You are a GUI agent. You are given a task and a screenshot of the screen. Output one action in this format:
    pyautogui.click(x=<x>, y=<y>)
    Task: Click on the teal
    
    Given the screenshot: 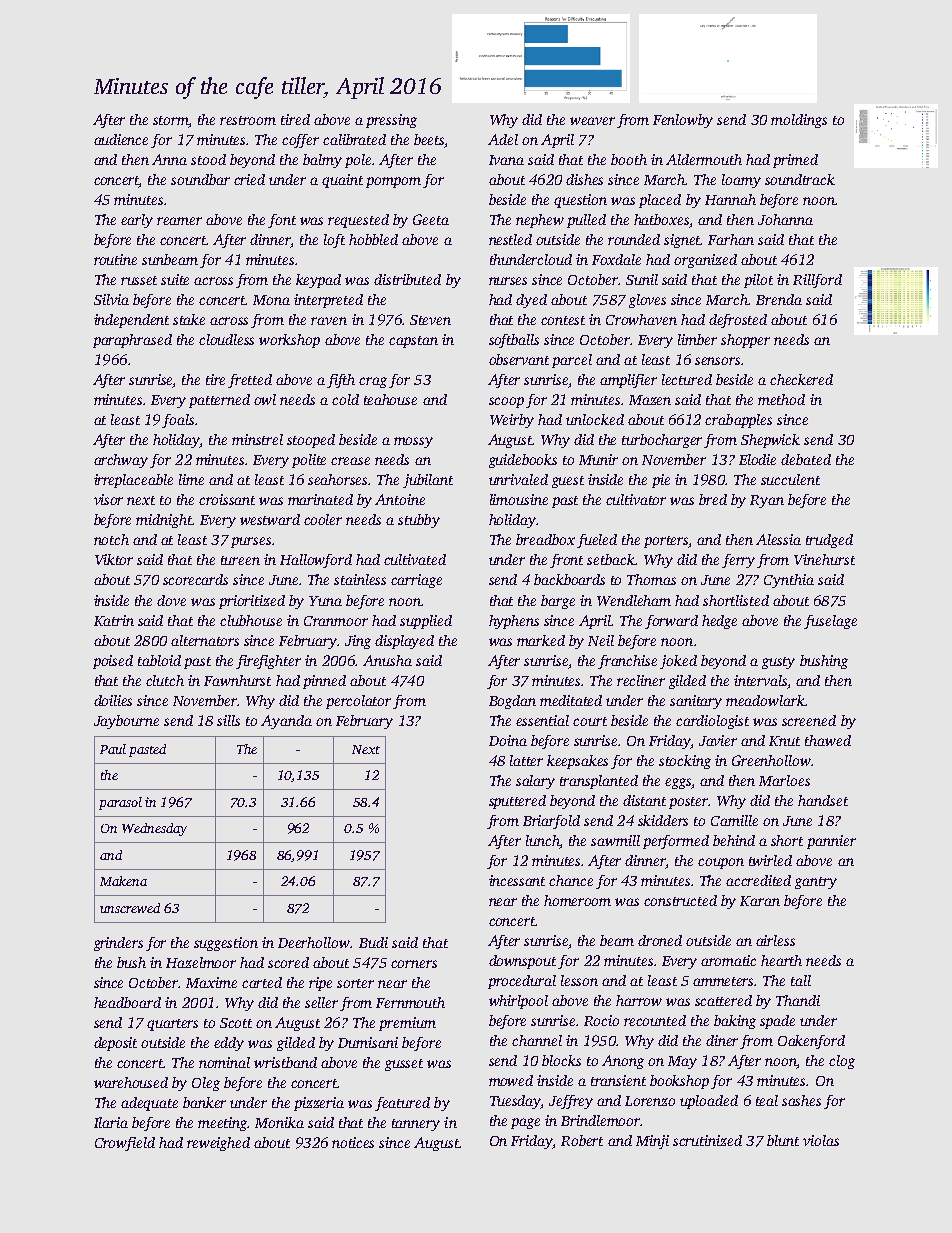 What is the action you would take?
    pyautogui.click(x=767, y=1100)
